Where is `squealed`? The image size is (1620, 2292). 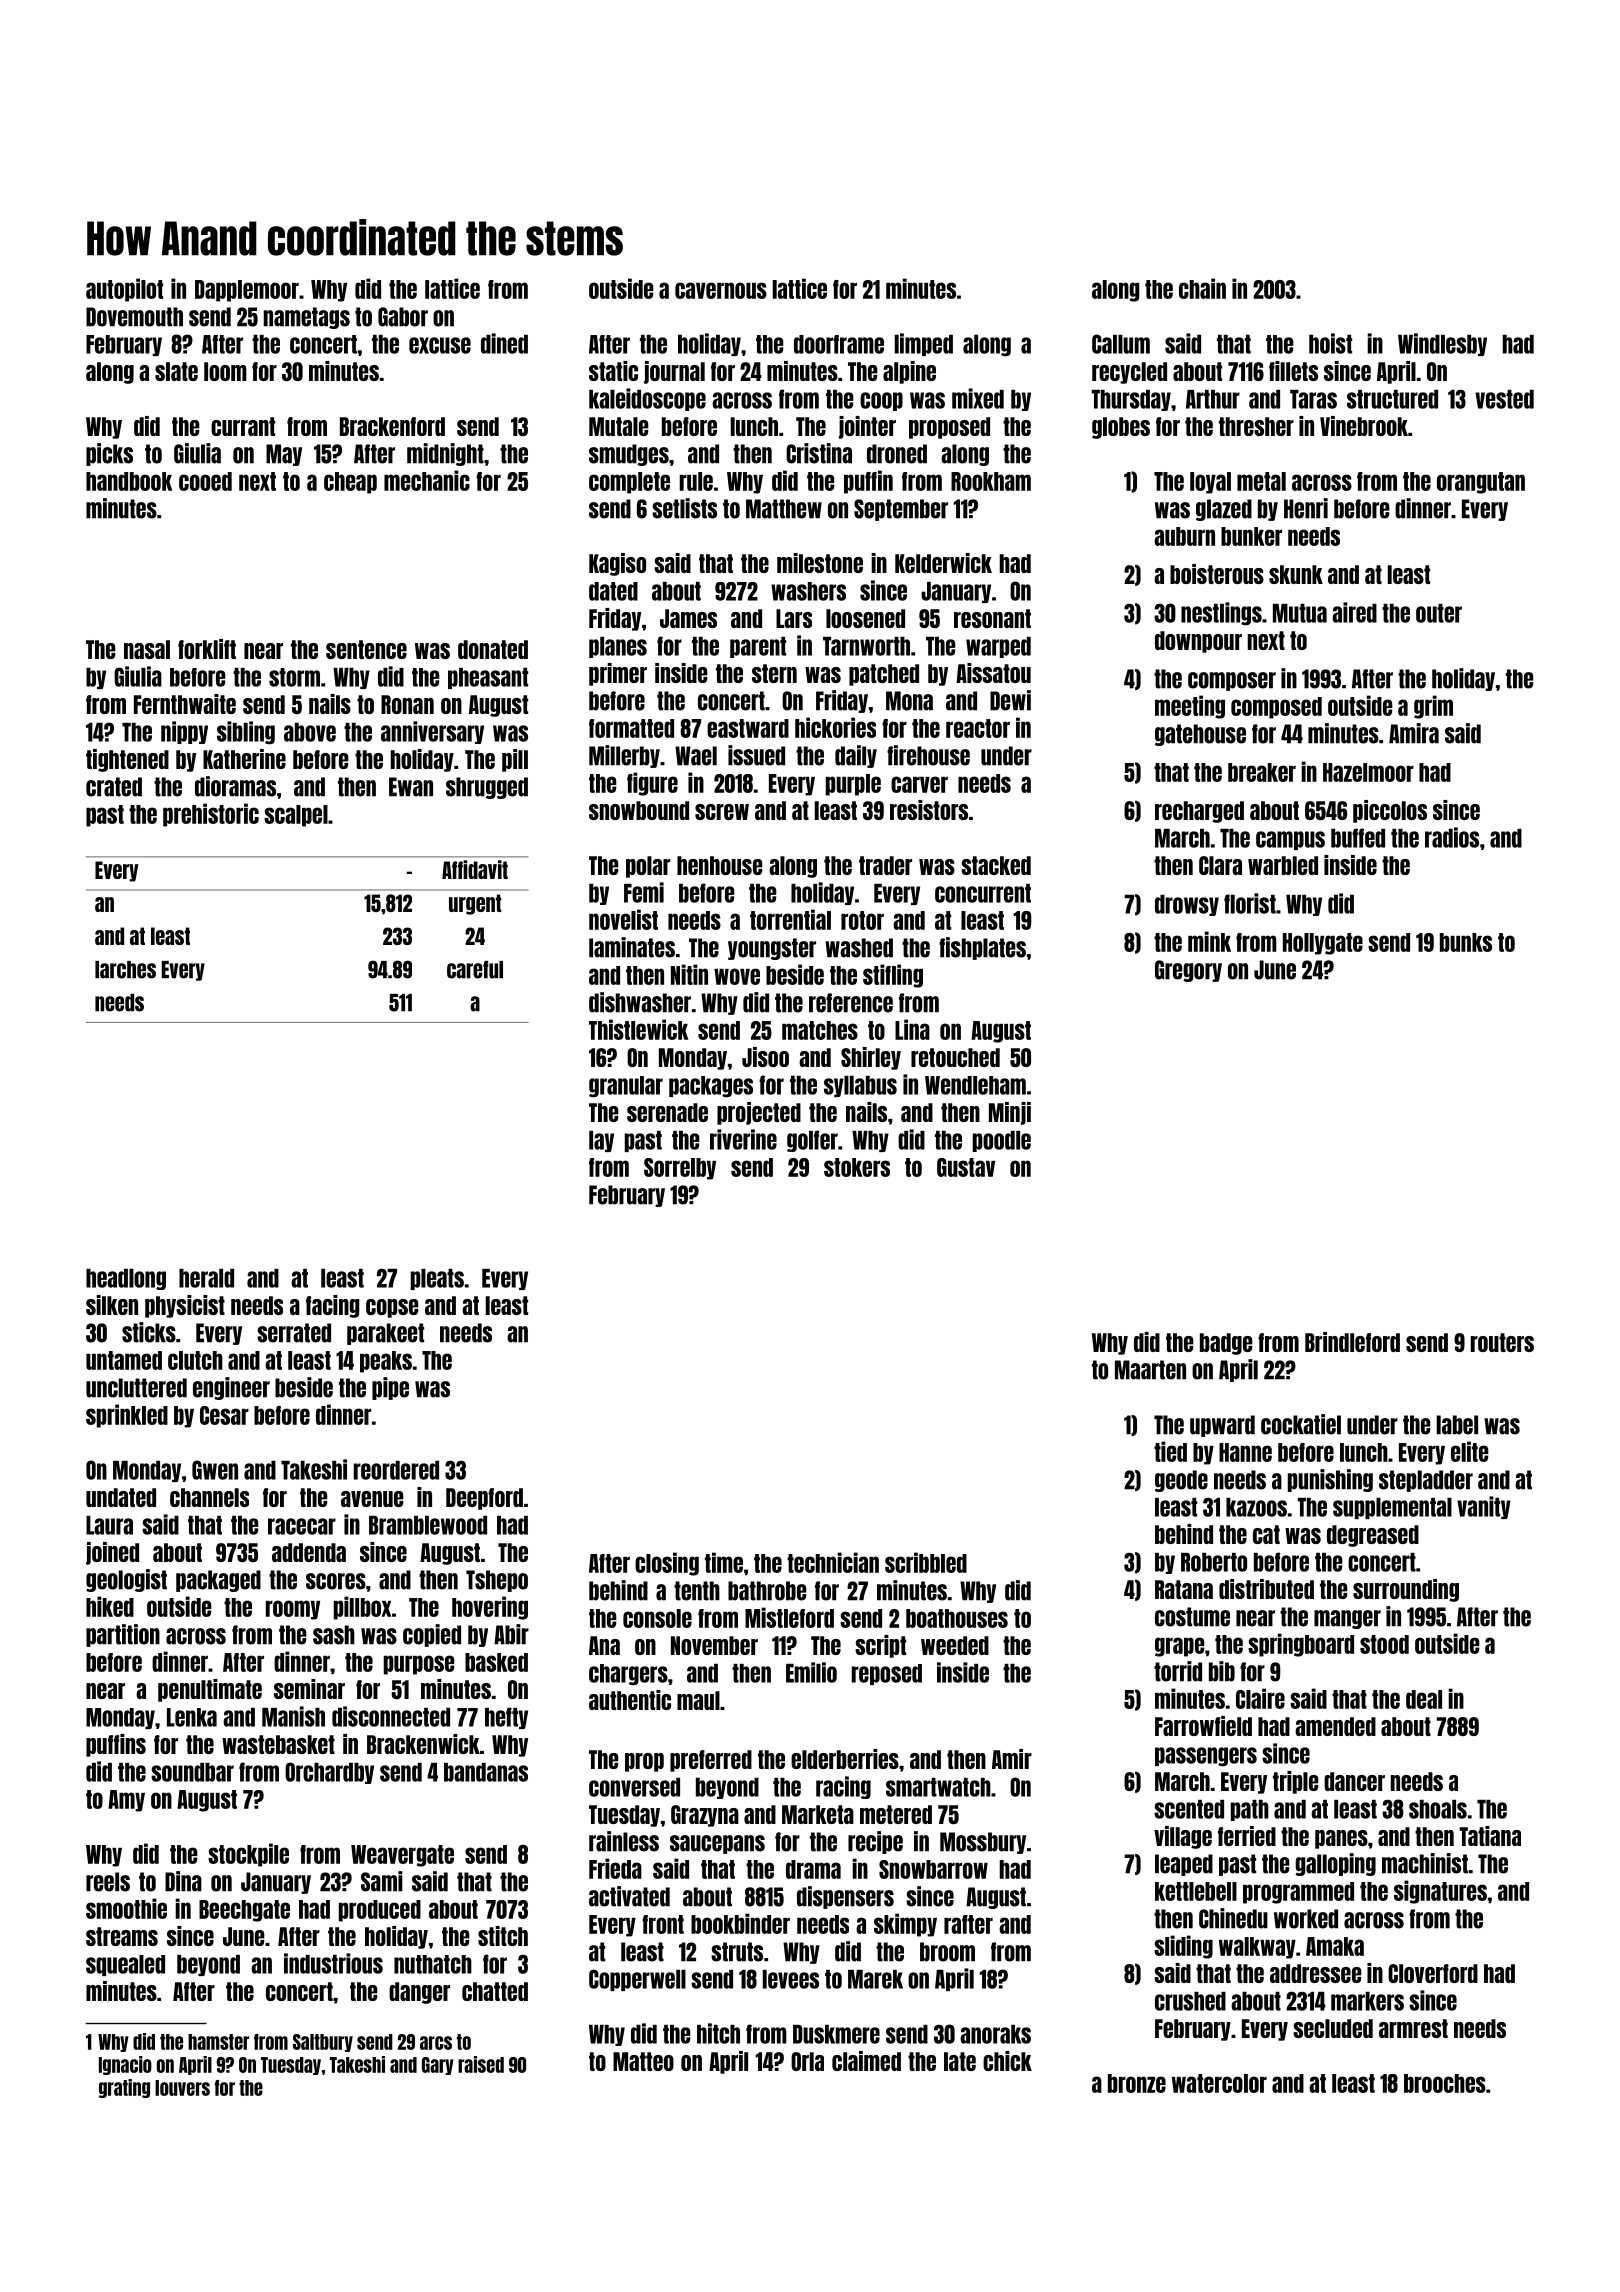 squealed is located at coordinates (125, 1965).
